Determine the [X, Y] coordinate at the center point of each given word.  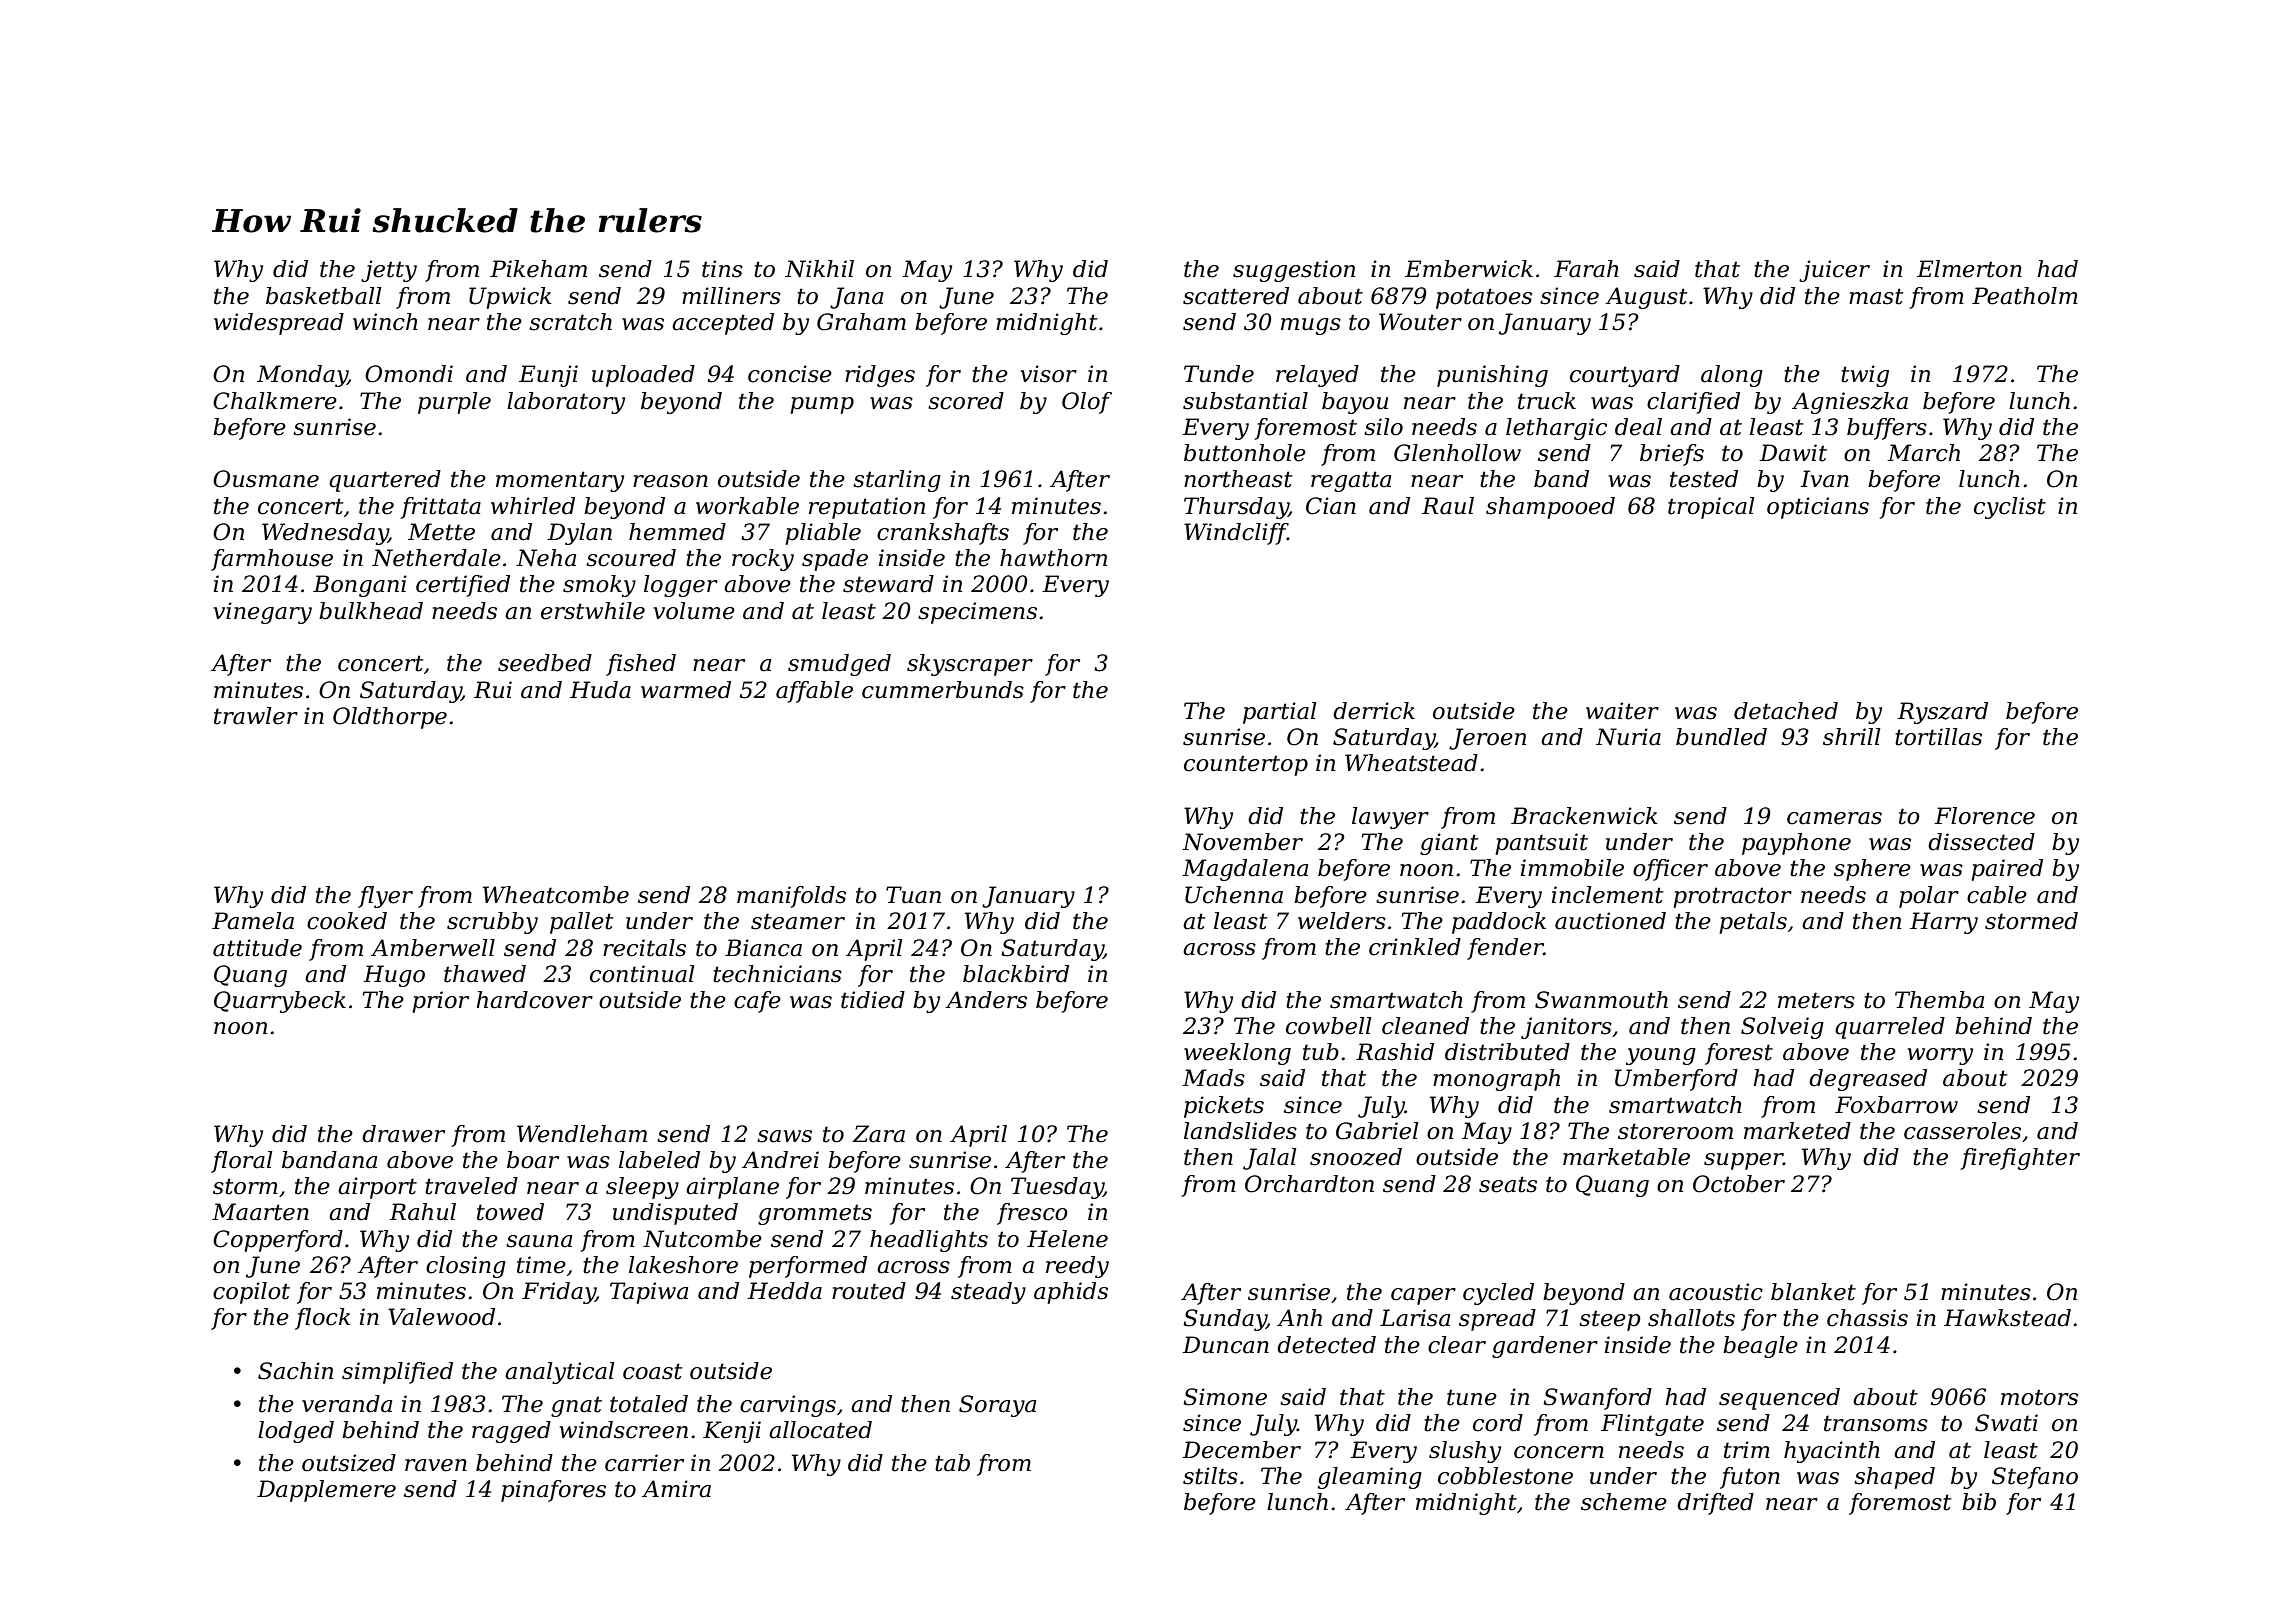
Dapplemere [326, 1491]
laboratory [566, 403]
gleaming [1370, 1478]
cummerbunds [943, 690]
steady [988, 1293]
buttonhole [1245, 453]
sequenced [1779, 1399]
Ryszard [1942, 713]
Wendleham [582, 1134]
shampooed [1550, 508]
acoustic [1716, 1292]
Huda [600, 690]
